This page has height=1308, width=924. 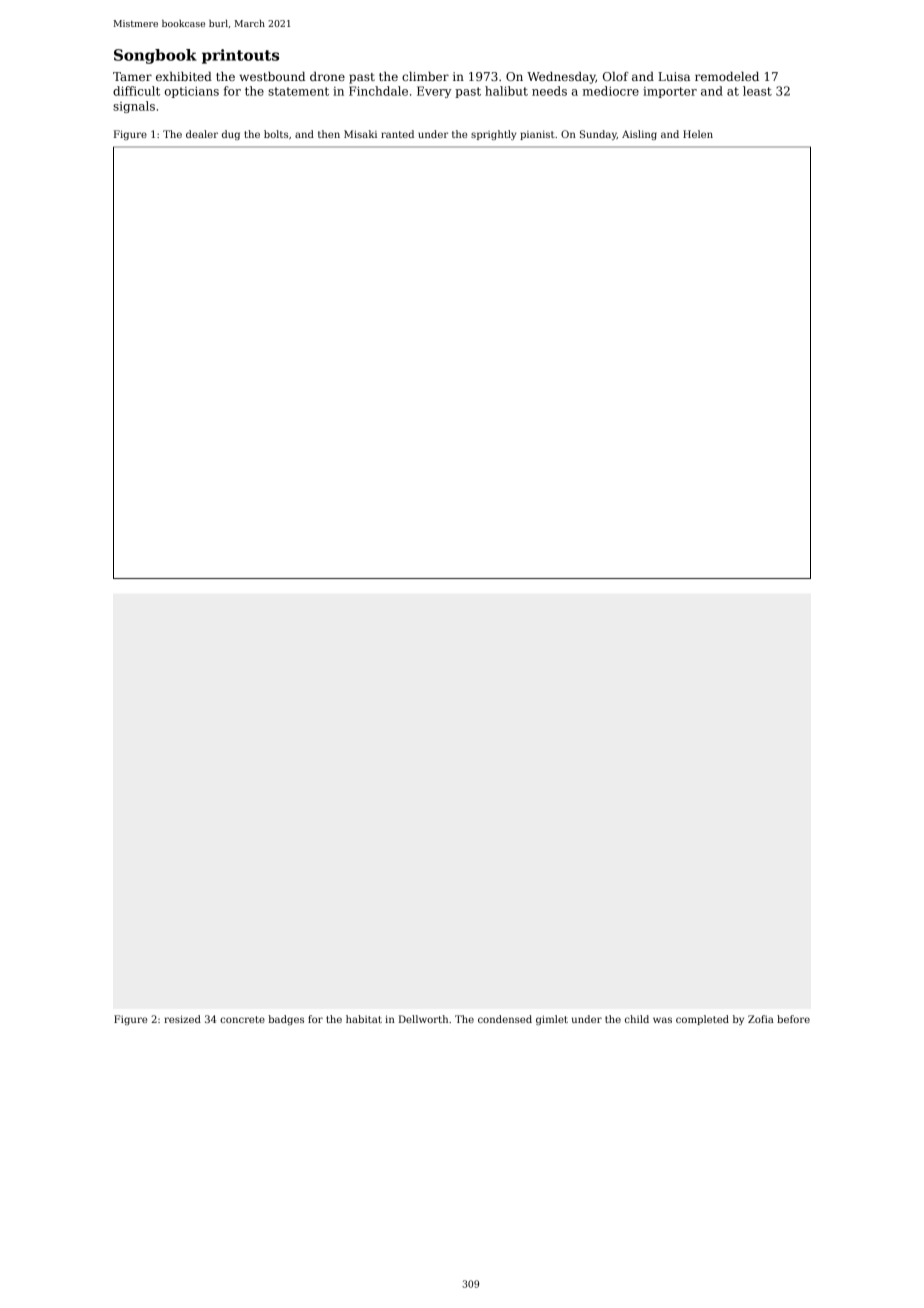 I want to click on Helen, so click(x=698, y=134).
